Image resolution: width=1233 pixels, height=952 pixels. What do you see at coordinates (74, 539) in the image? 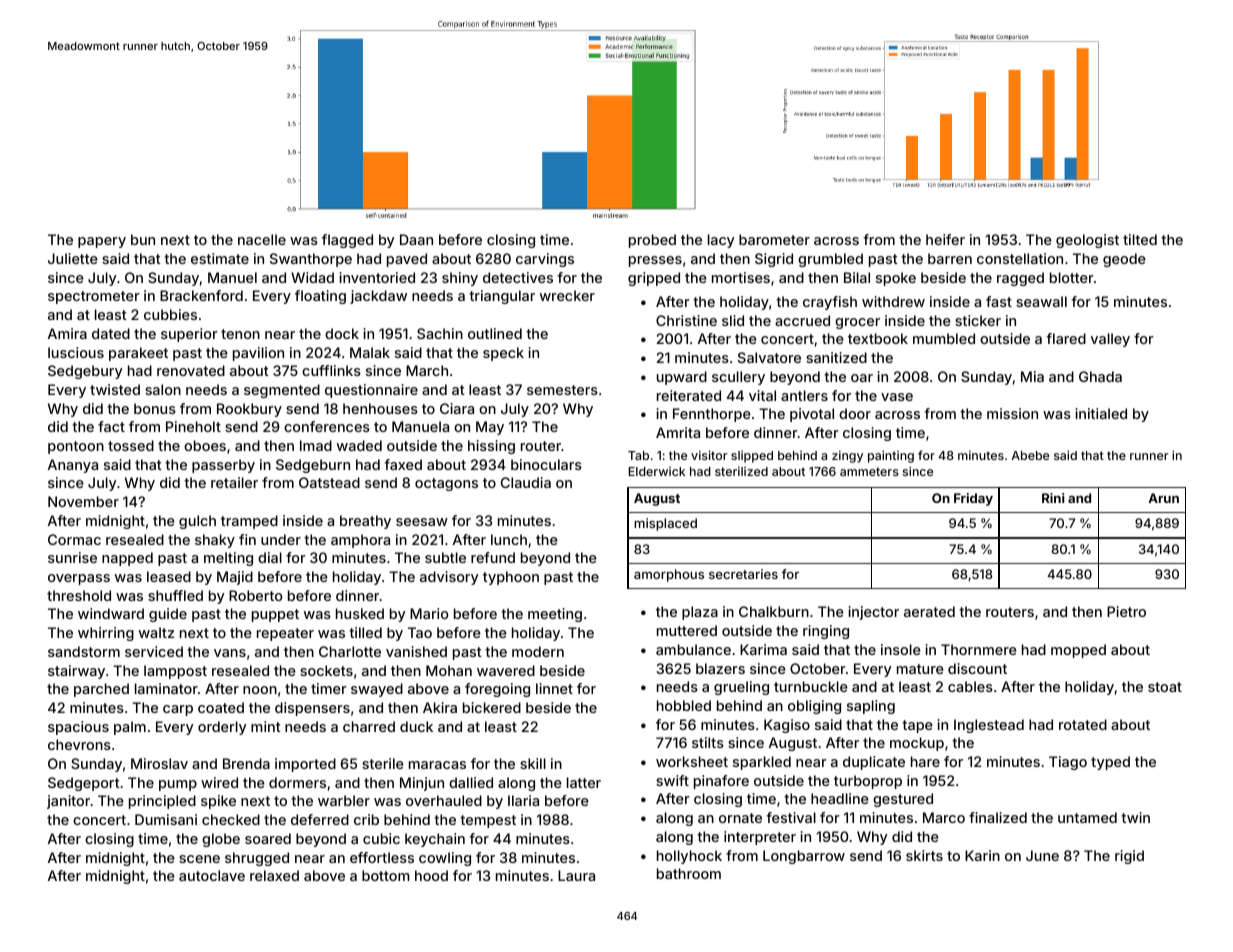
I see `Cormac` at bounding box center [74, 539].
